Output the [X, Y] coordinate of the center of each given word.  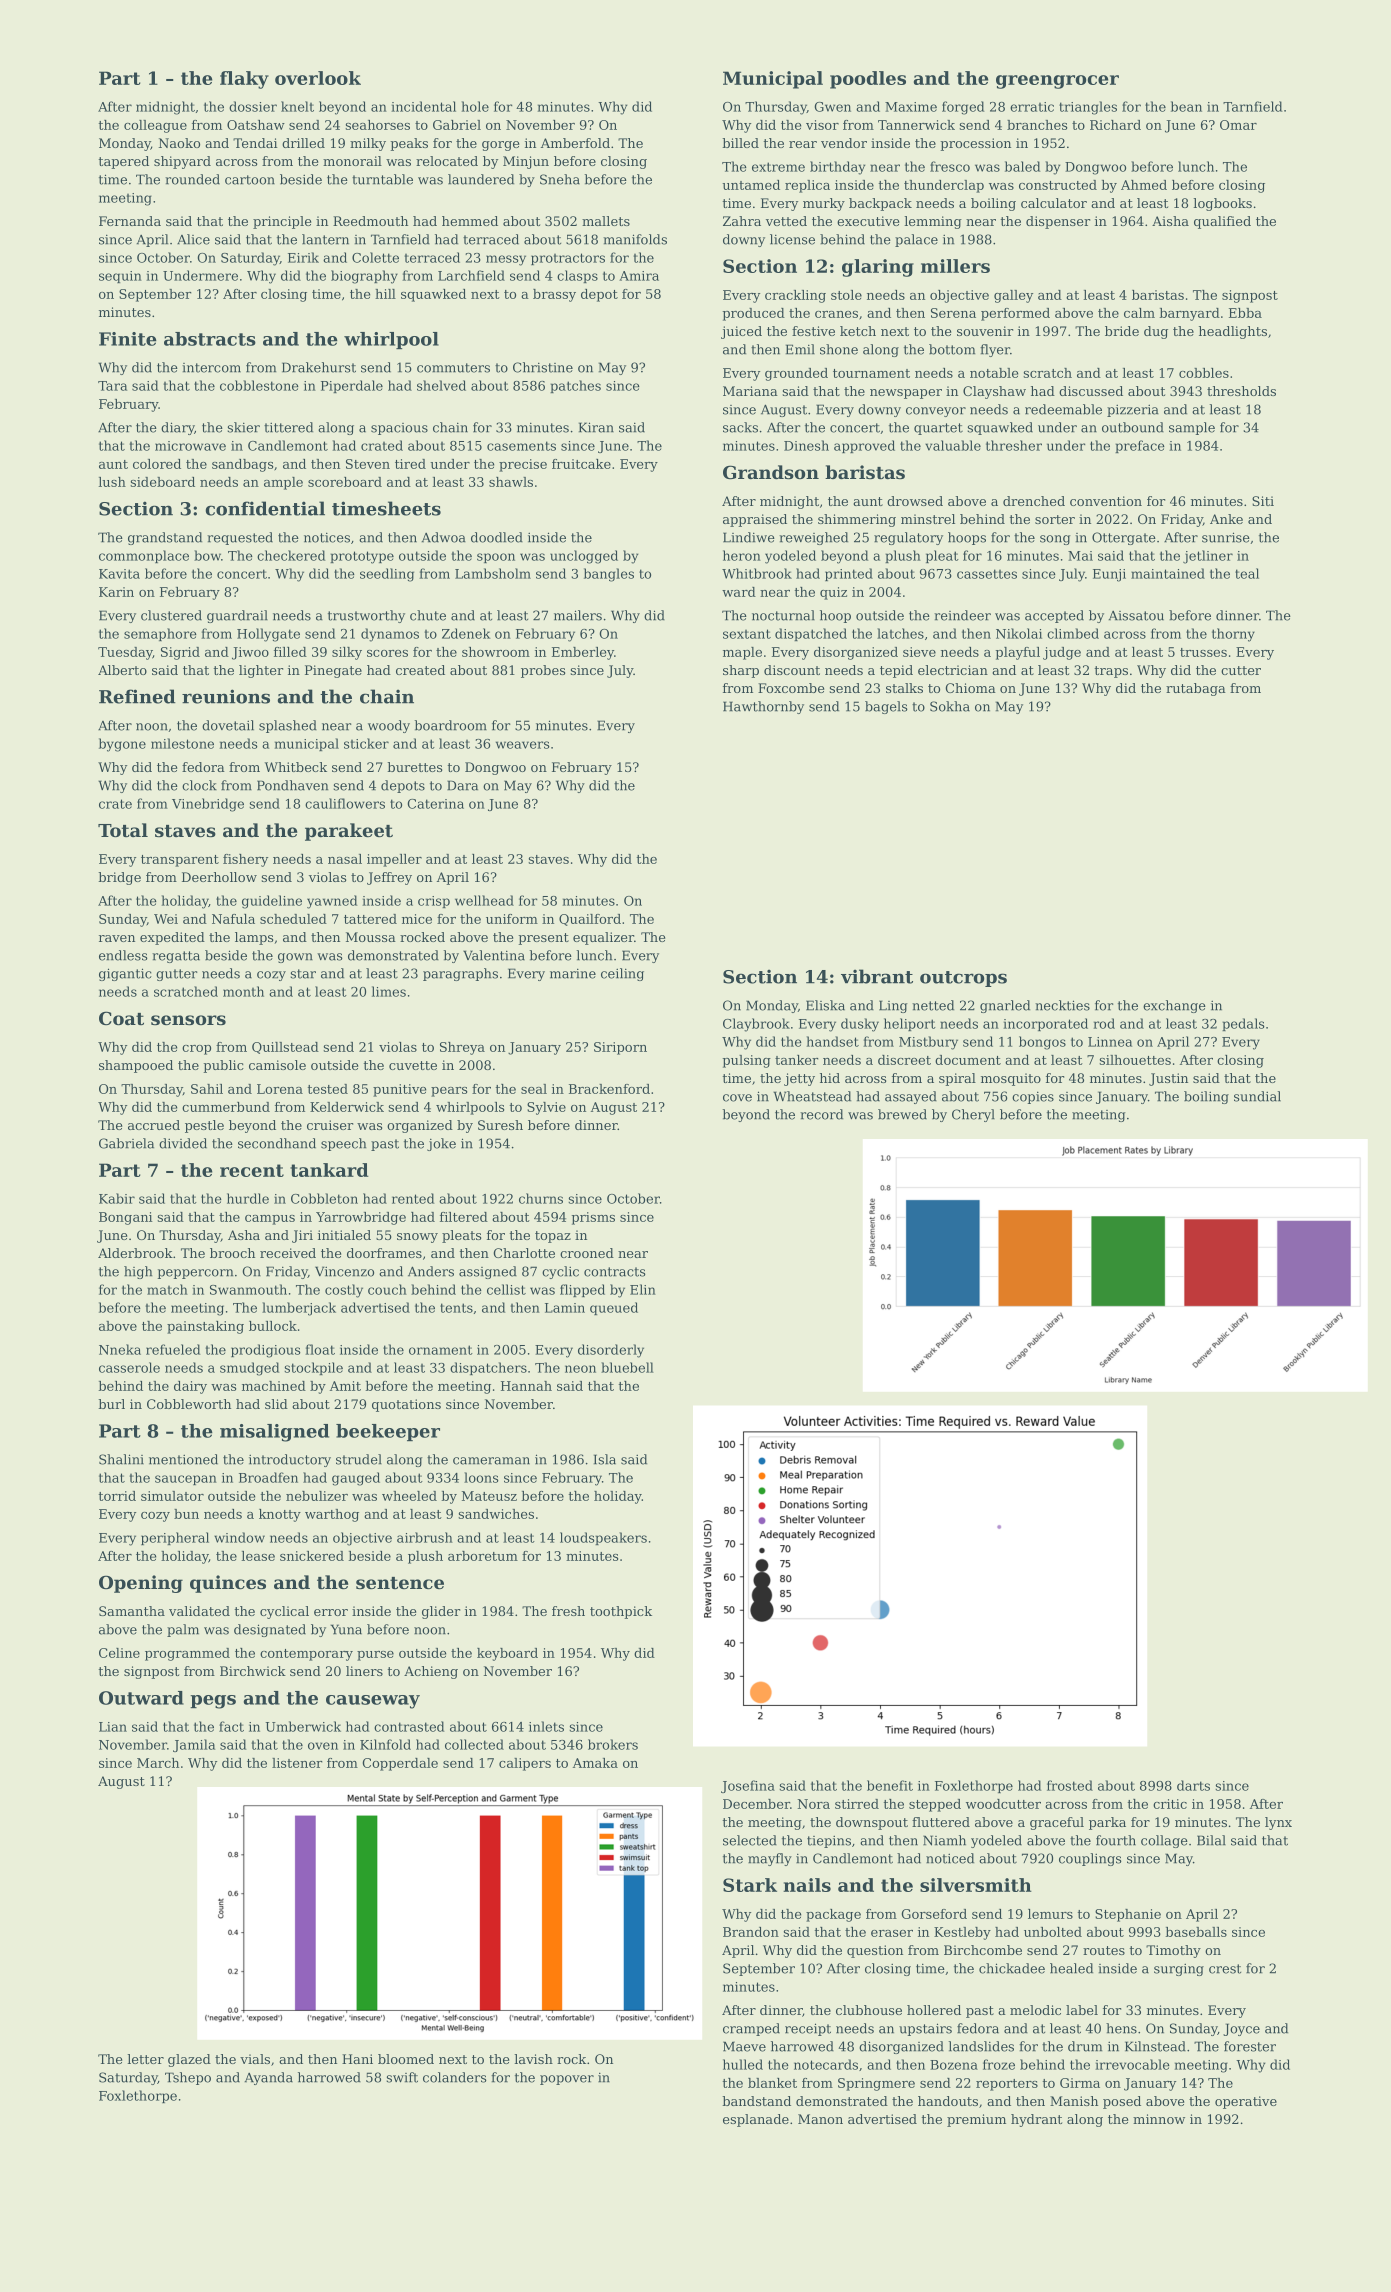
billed [740, 143]
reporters [1007, 2085]
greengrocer [1057, 82]
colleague [155, 126]
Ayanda [269, 2078]
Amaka [595, 1763]
